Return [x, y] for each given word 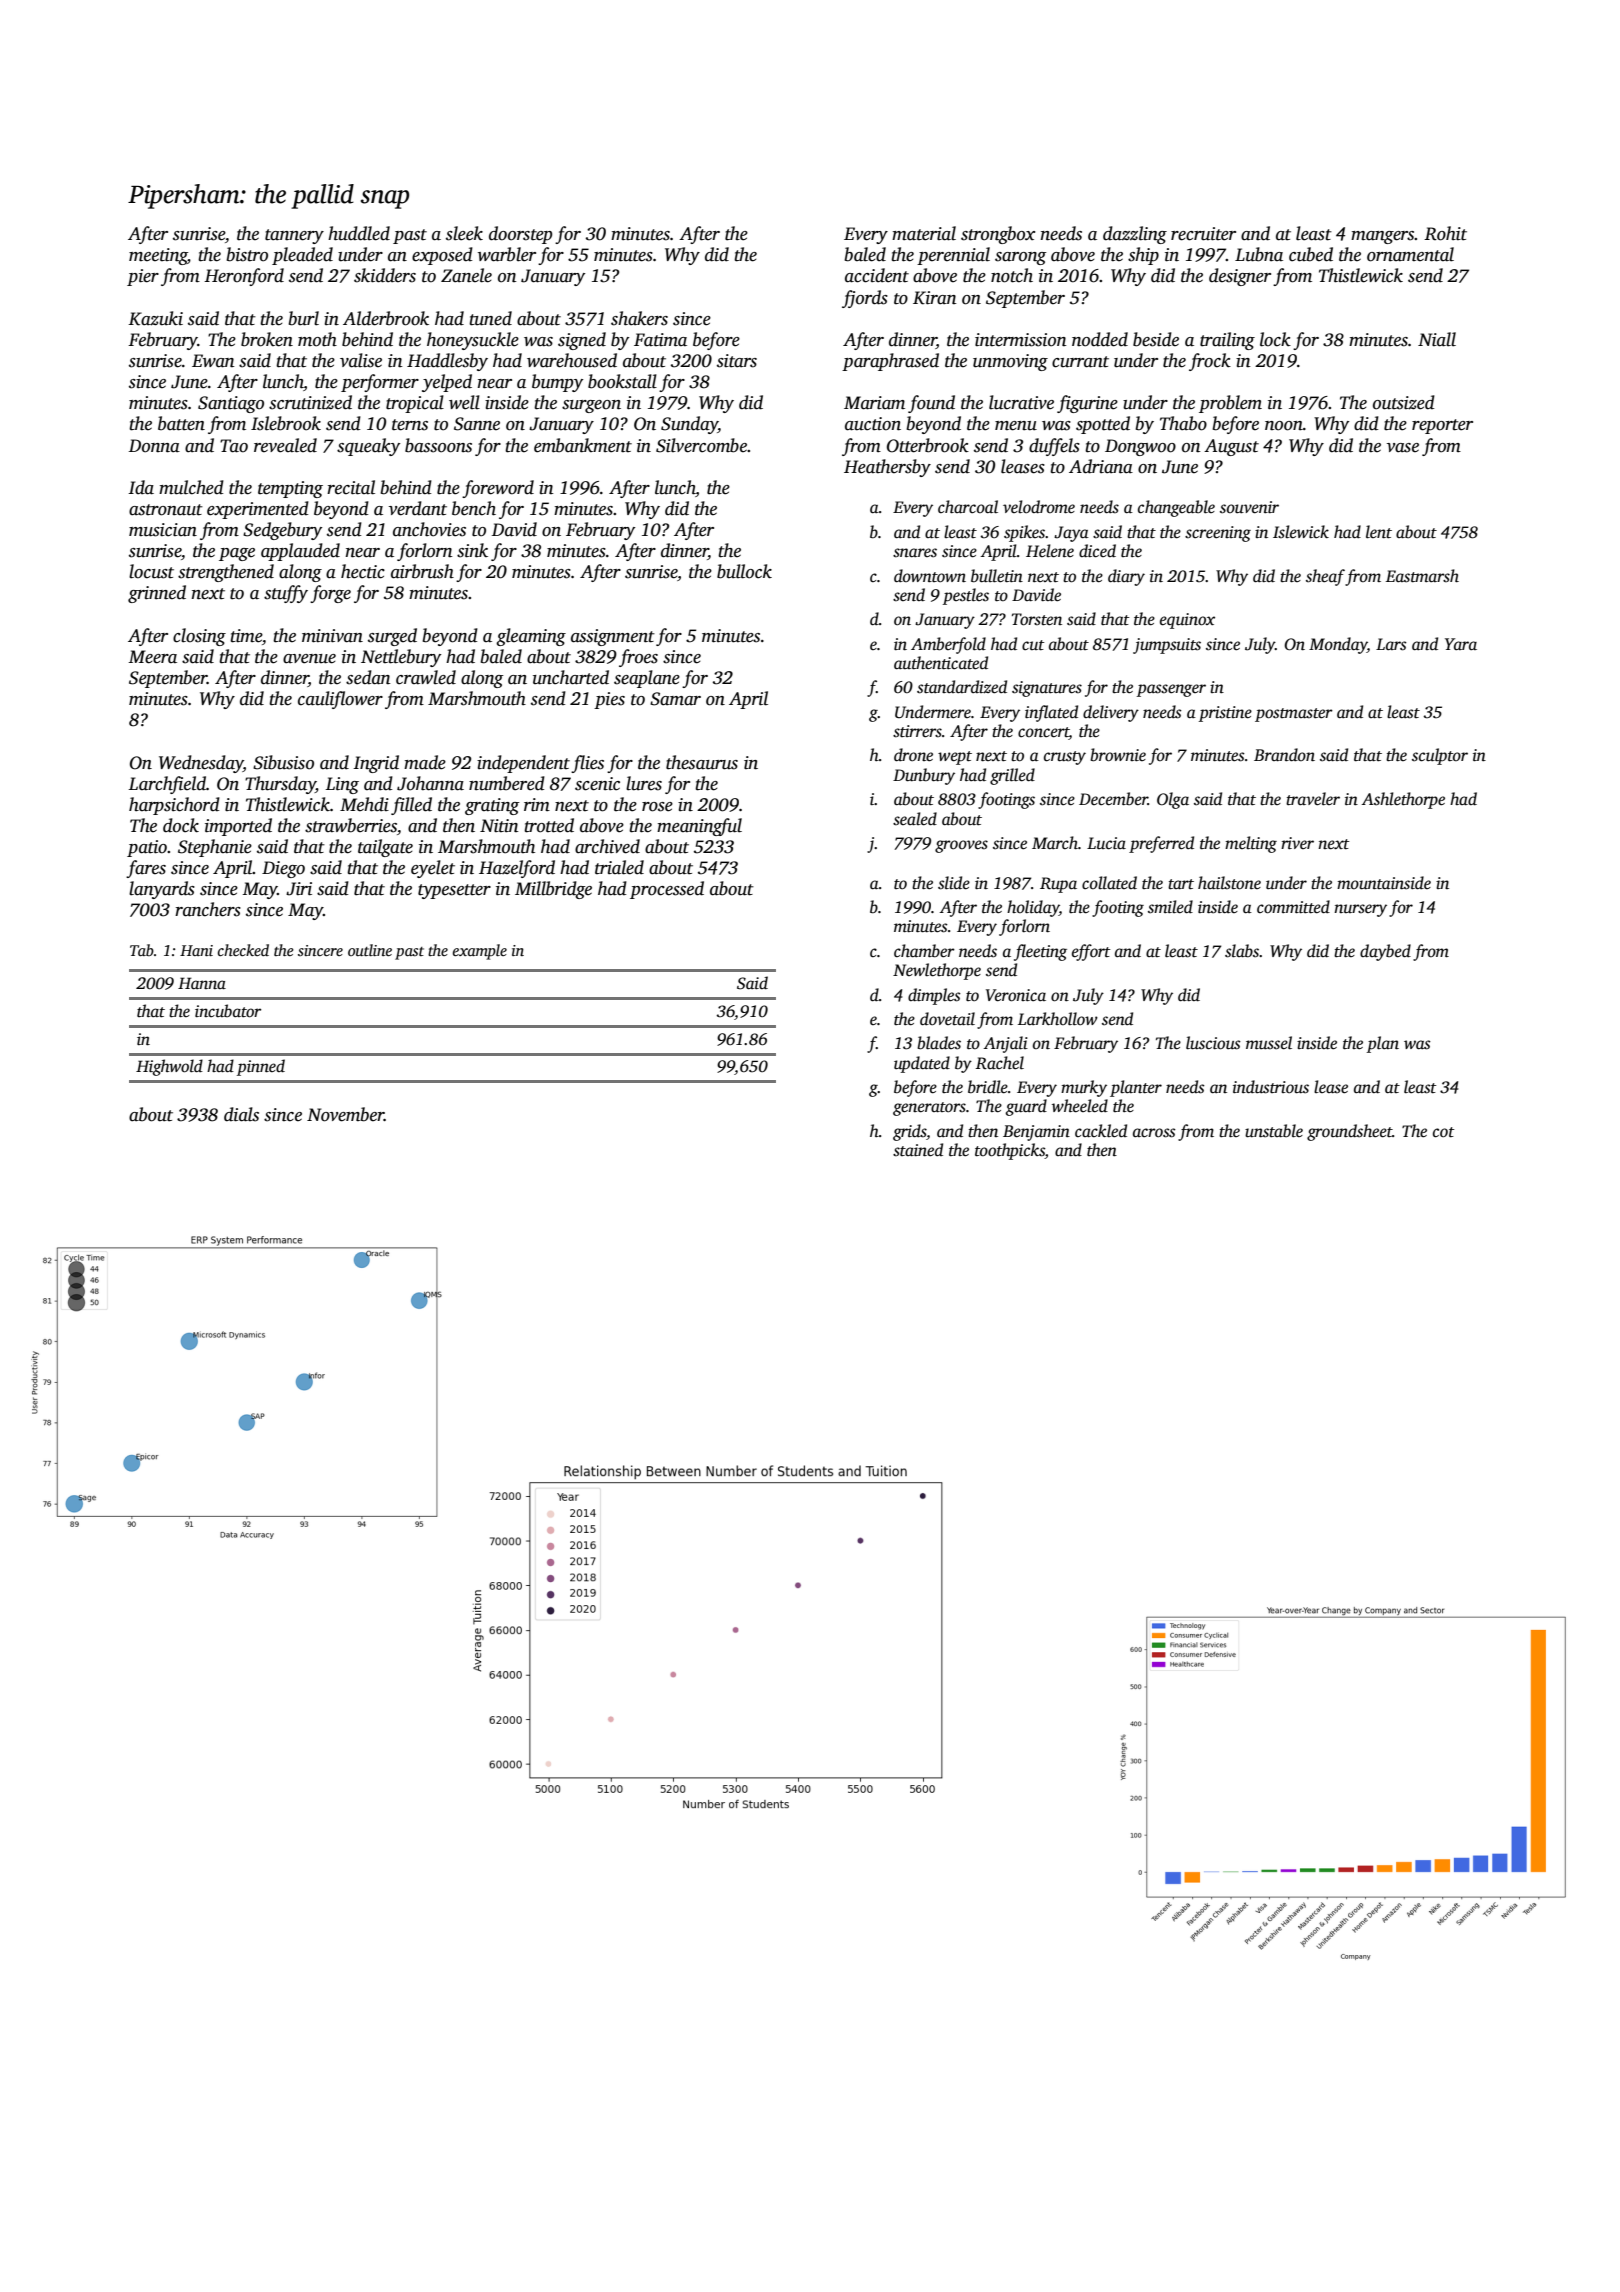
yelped [447, 383]
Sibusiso [283, 762]
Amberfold [948, 645]
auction [873, 424]
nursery [1360, 910]
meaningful [699, 827]
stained [918, 1150]
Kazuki [155, 318]
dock [181, 825]
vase [1403, 448]
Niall [1437, 339]
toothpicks [1010, 1151]
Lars [1391, 644]
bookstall [622, 381]
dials [241, 1114]
